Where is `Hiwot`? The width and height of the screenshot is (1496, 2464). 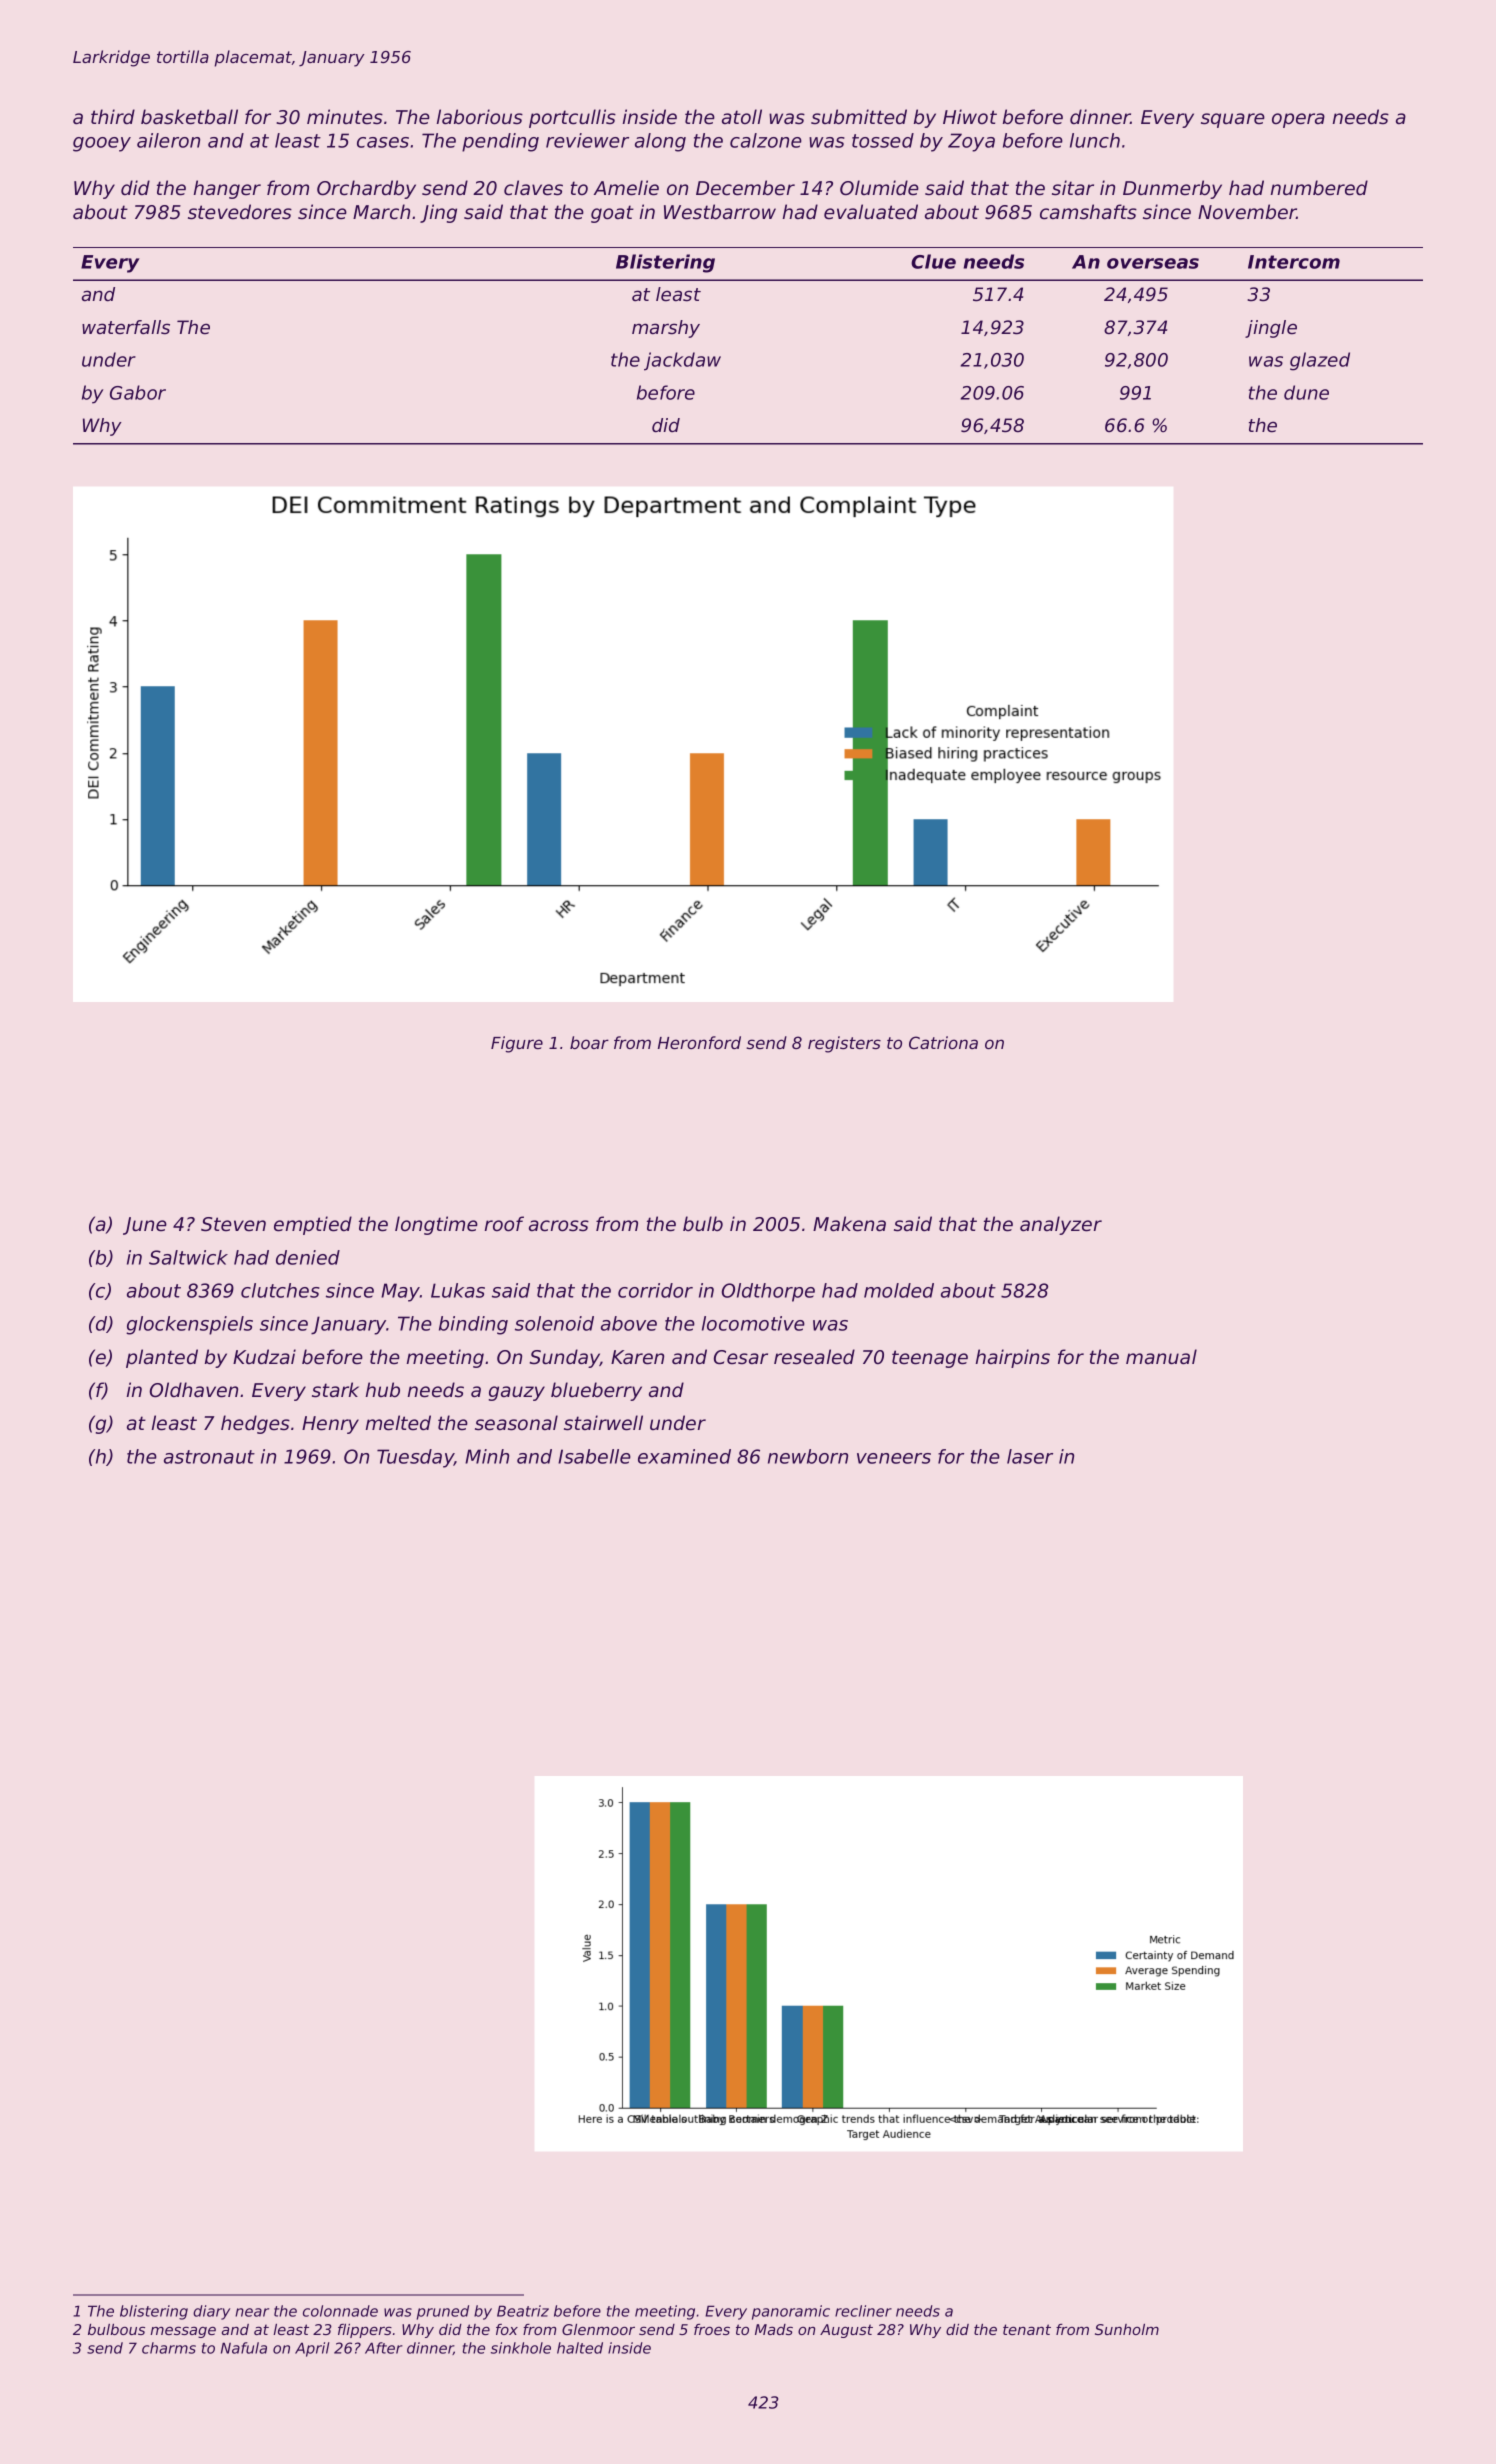 Hiwot is located at coordinates (970, 116).
